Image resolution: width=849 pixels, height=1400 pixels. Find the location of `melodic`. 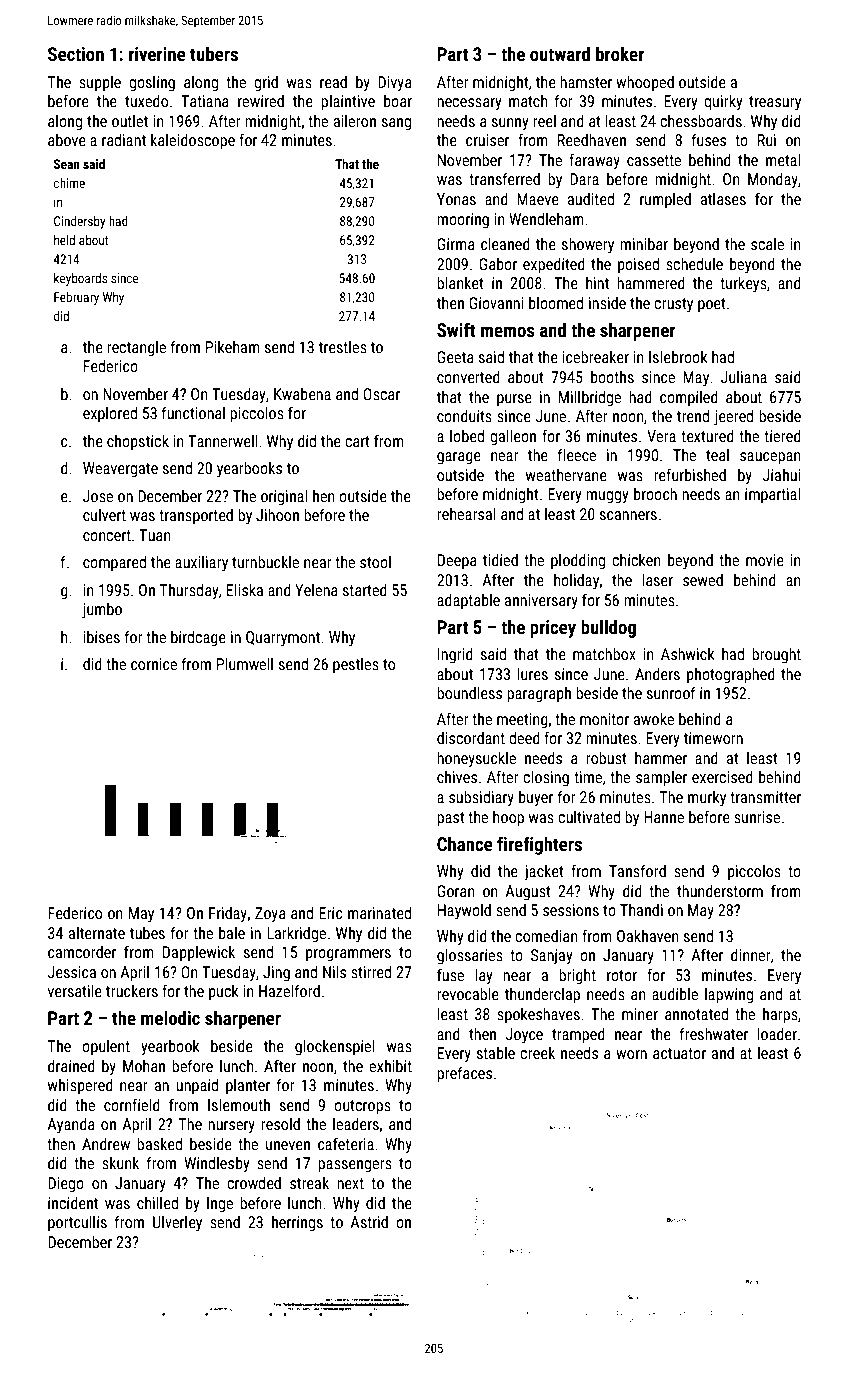

melodic is located at coordinates (170, 1018).
